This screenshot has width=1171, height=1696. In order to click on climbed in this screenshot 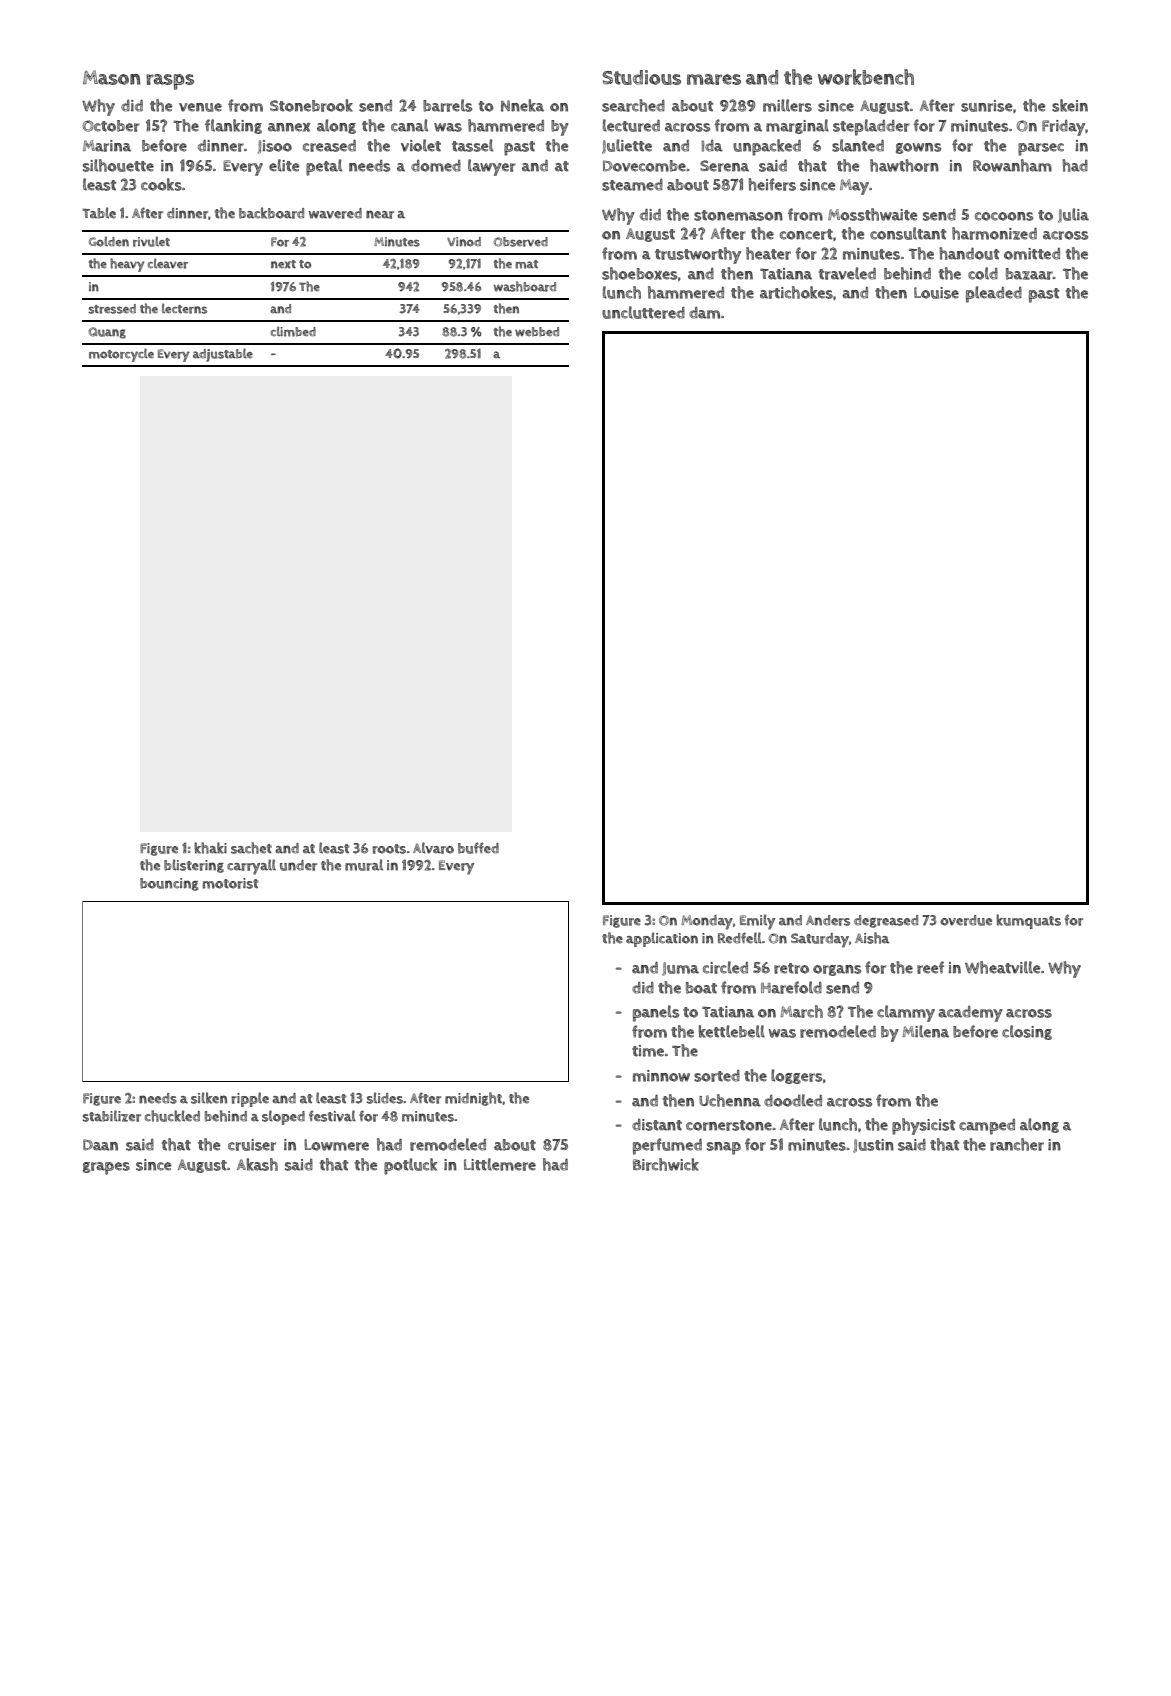, I will do `click(293, 331)`.
